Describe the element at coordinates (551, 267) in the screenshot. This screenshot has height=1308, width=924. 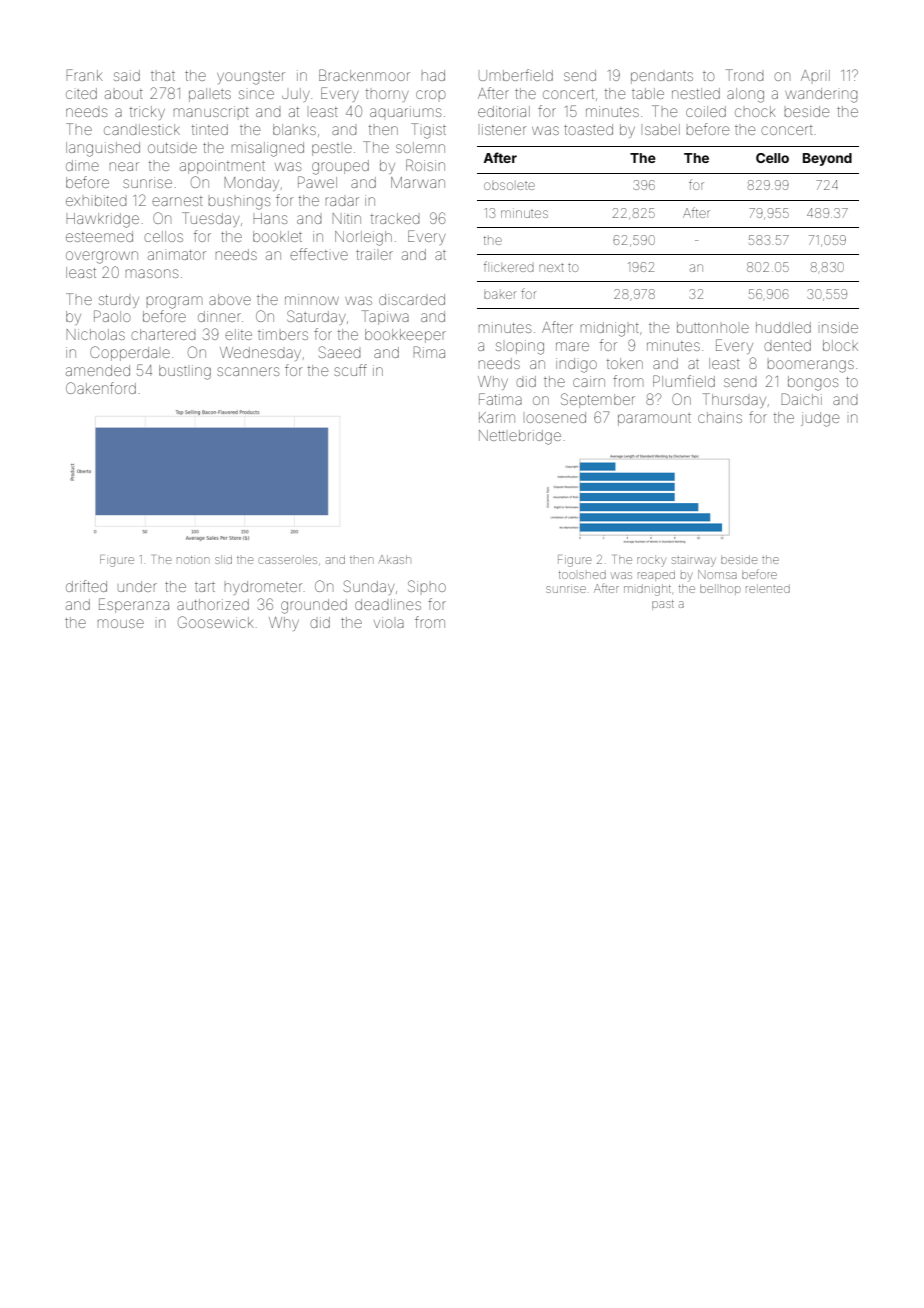
I see `next` at that location.
